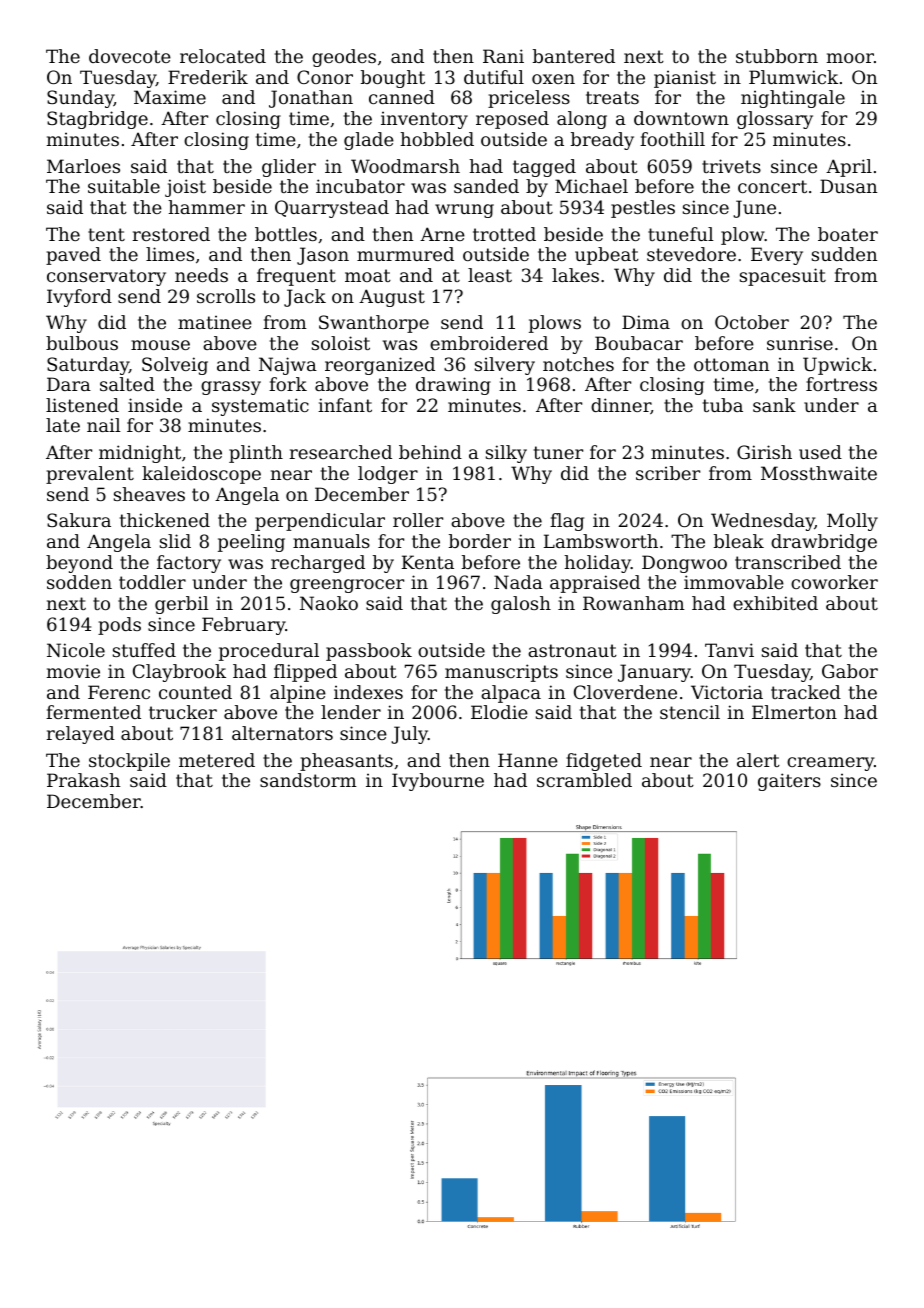 The height and width of the screenshot is (1308, 924). I want to click on downtown, so click(681, 118).
